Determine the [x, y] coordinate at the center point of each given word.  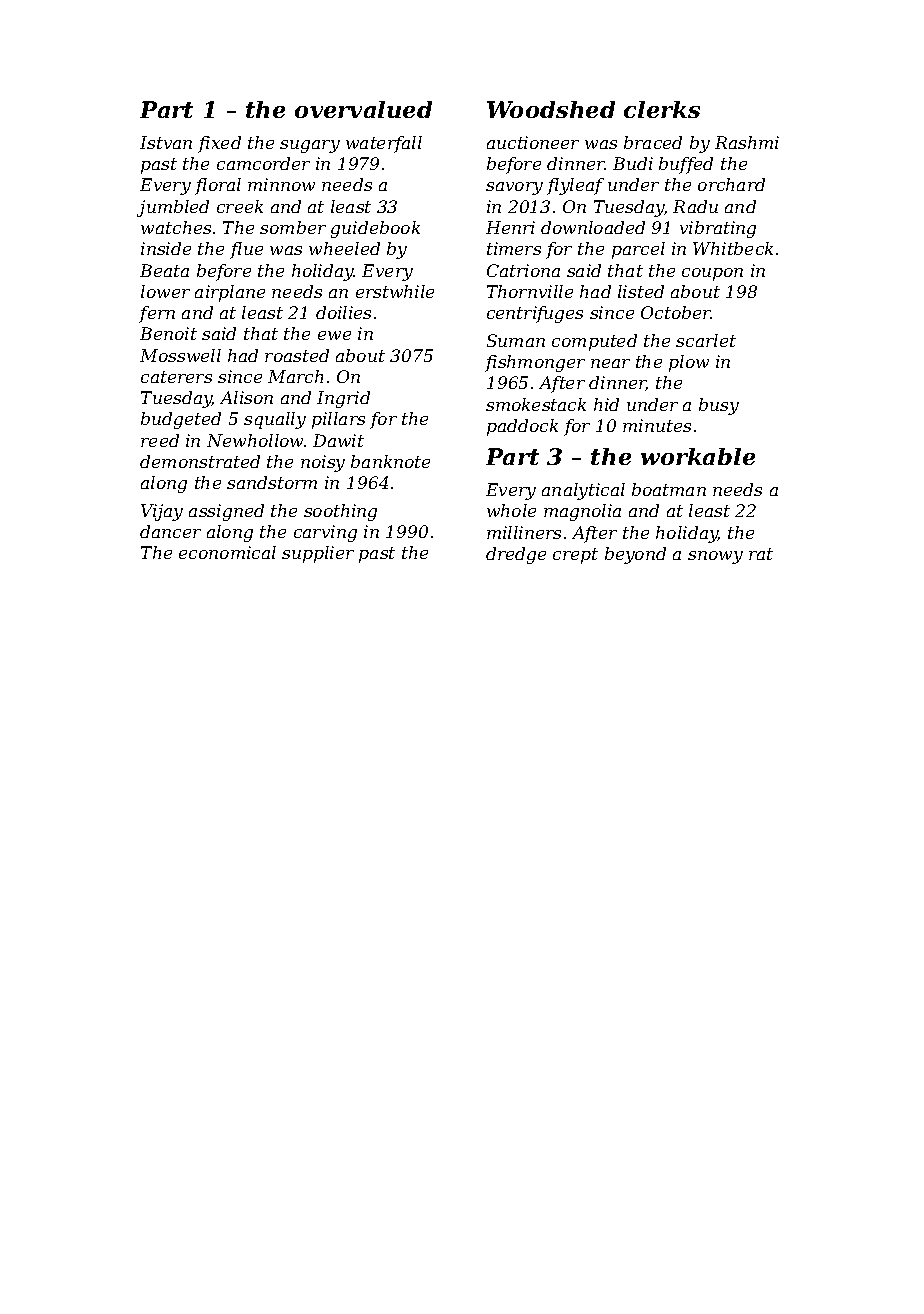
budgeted [181, 420]
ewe [334, 335]
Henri [510, 227]
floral [218, 186]
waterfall [384, 144]
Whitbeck [733, 248]
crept [575, 556]
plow [689, 363]
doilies [343, 312]
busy [719, 406]
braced [653, 142]
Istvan [166, 142]
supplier [318, 554]
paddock [522, 427]
